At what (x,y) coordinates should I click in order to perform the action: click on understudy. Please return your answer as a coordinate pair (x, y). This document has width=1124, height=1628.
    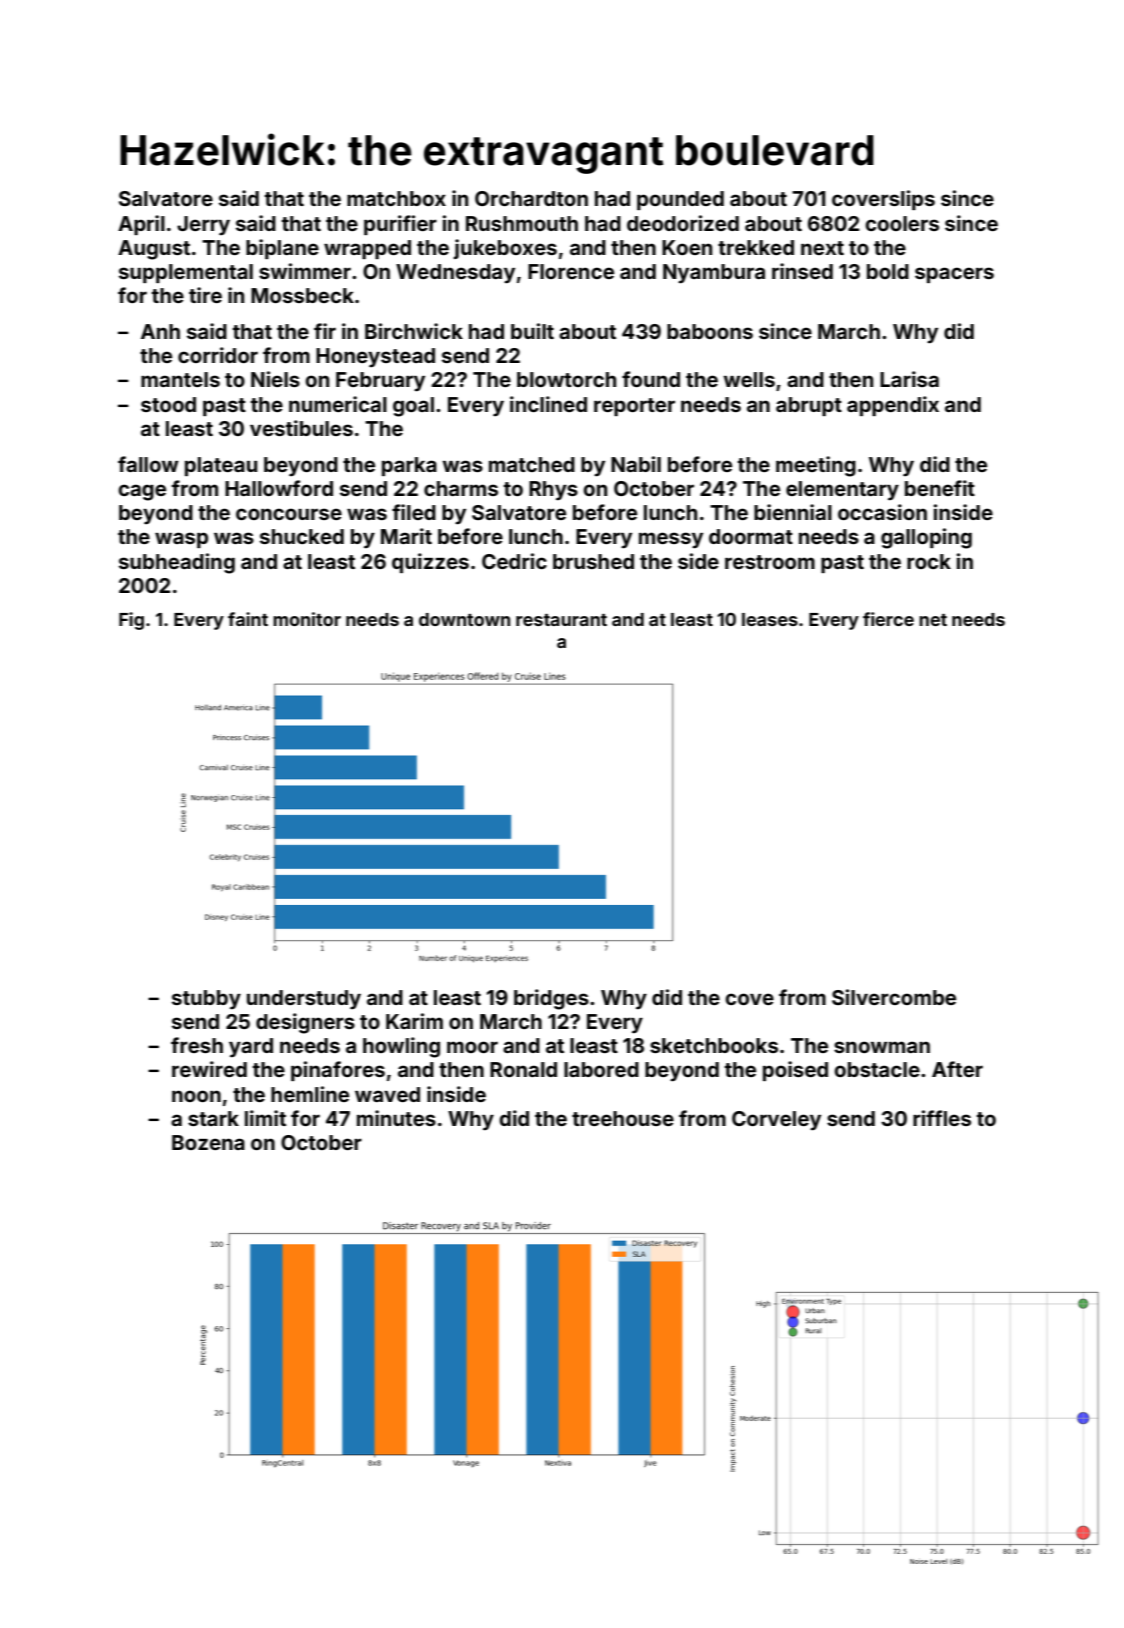
    Looking at the image, I should click on (304, 1000).
